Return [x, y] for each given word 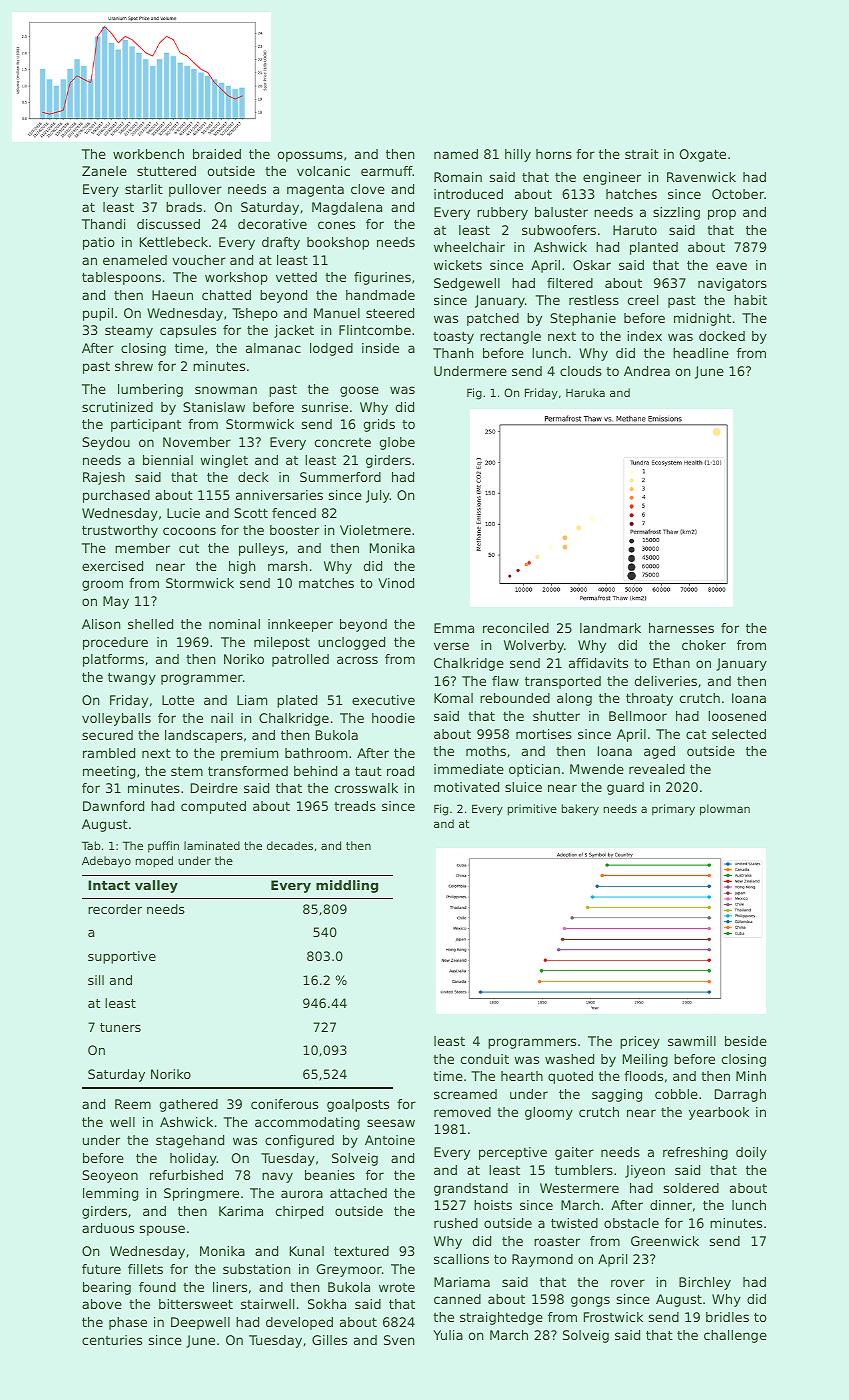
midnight [702, 319]
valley [156, 886]
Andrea [647, 371]
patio [99, 243]
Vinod [396, 583]
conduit [485, 1059]
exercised [112, 566]
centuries [112, 1340]
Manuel [337, 313]
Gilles [329, 1340]
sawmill [692, 1041]
